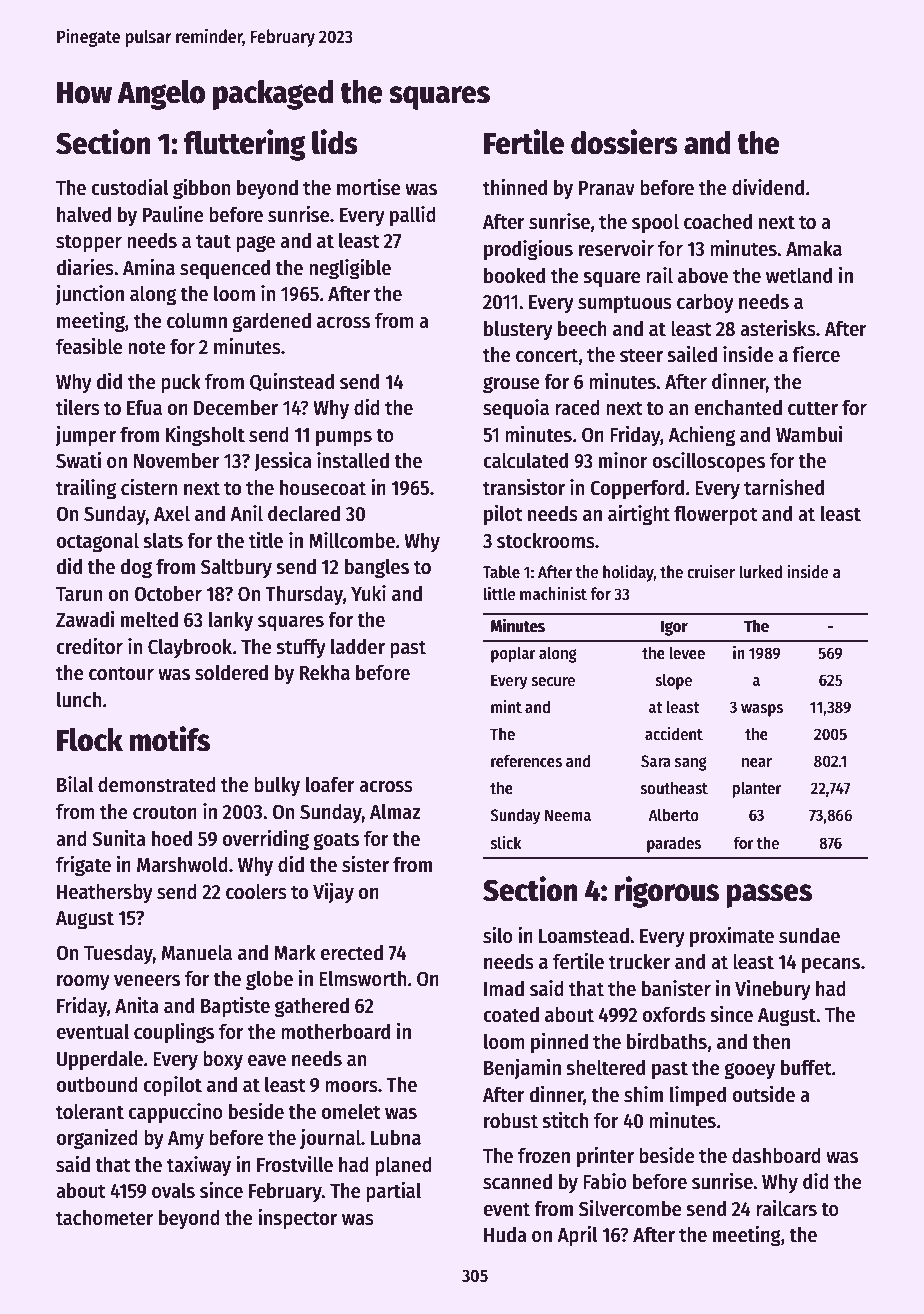 The height and width of the page is (1314, 924). I want to click on dividend, so click(768, 187).
